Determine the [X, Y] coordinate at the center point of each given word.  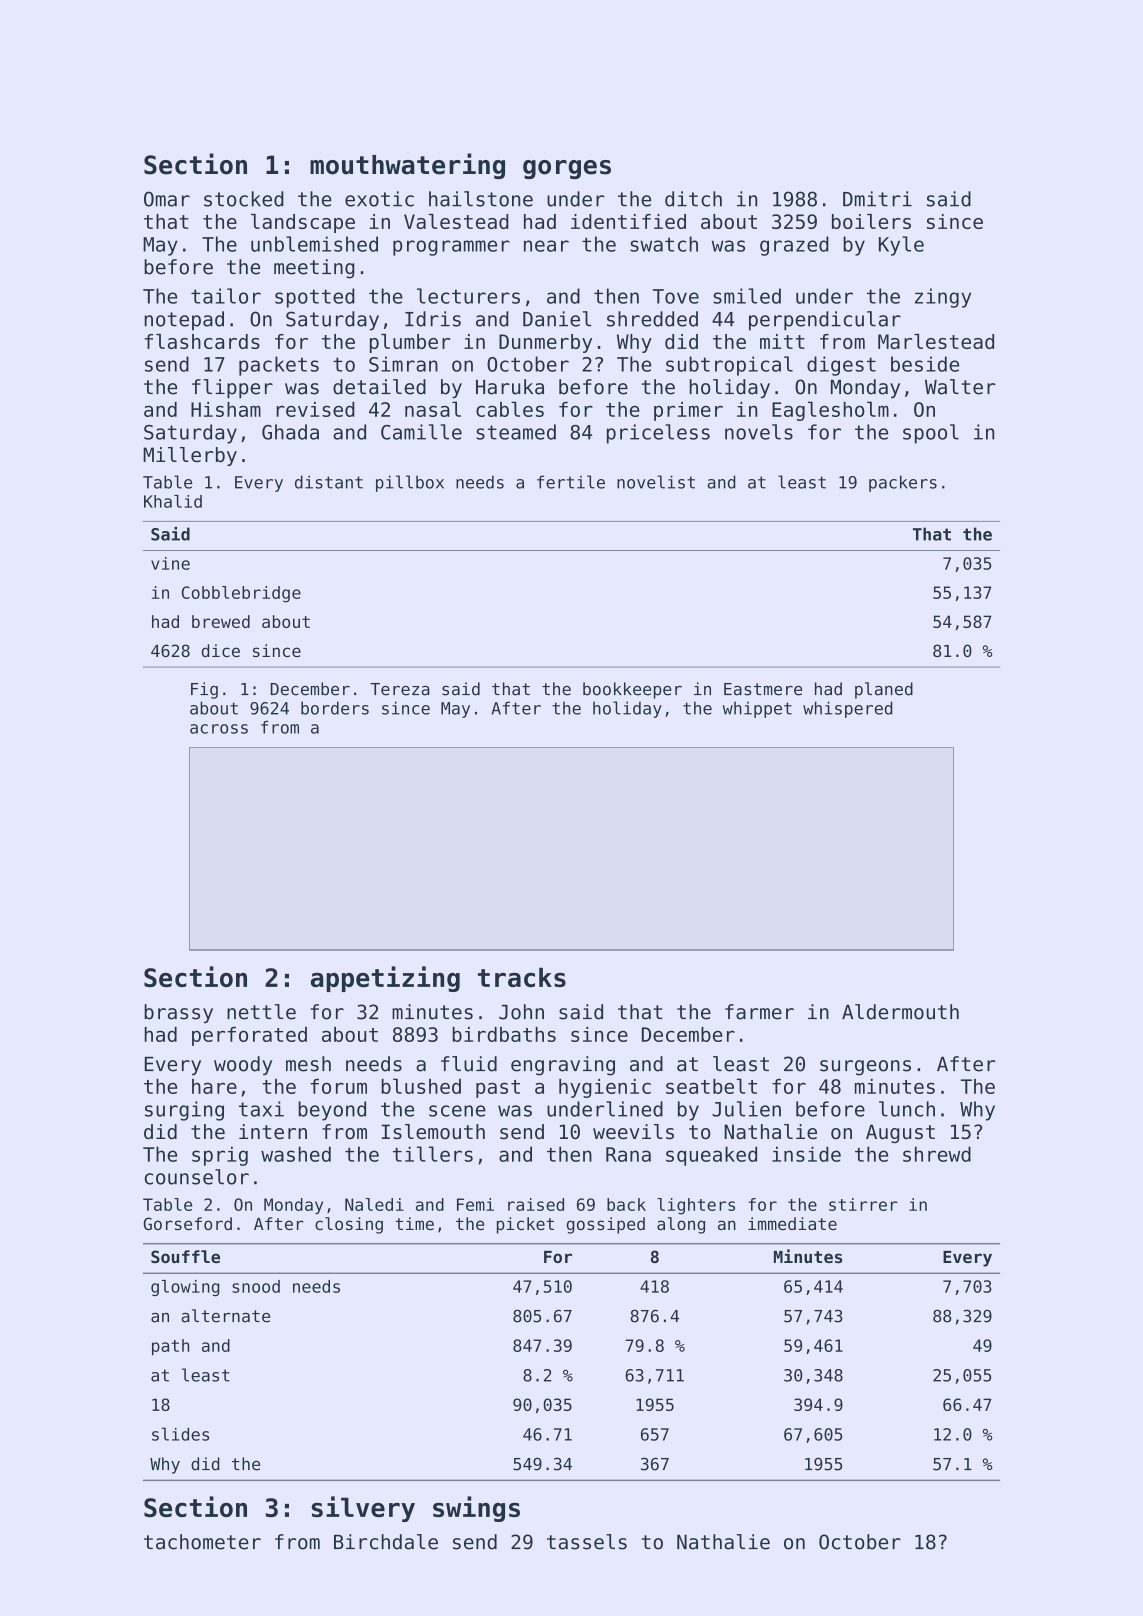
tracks [522, 977]
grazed [794, 246]
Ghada [290, 432]
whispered [848, 709]
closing [349, 1225]
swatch [664, 244]
